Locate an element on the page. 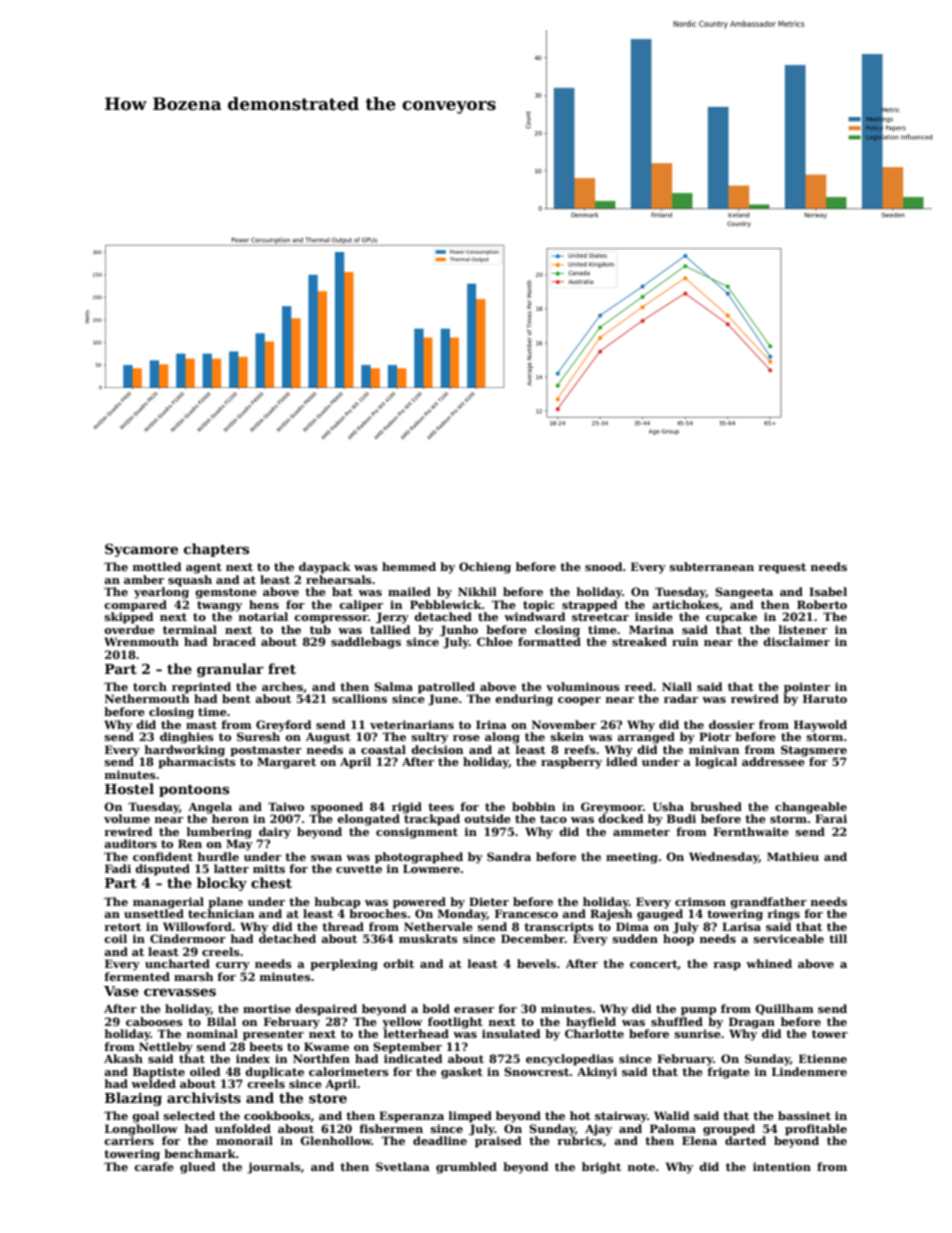  tallied is located at coordinates (390, 629).
